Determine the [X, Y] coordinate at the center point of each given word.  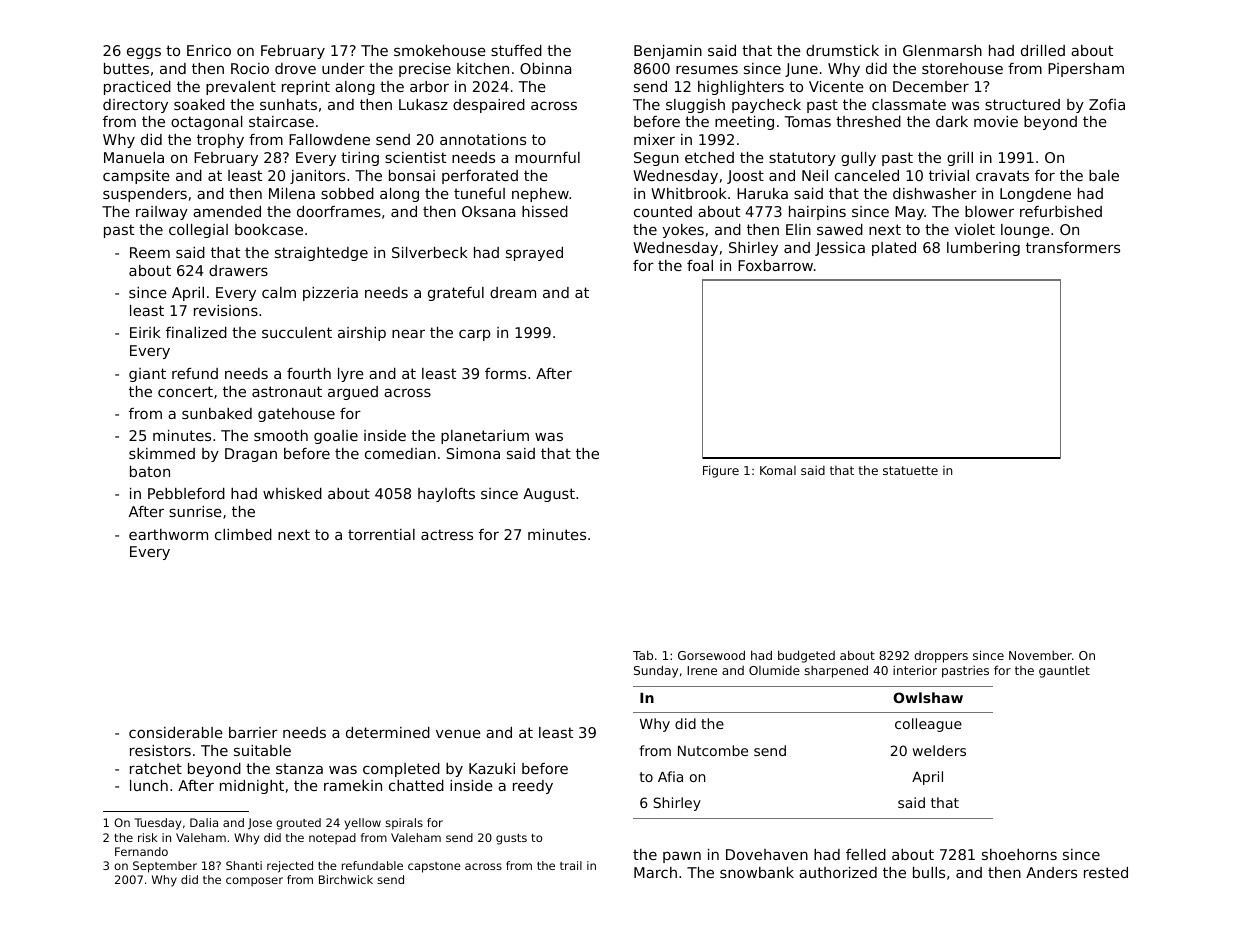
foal [700, 265]
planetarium [485, 437]
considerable [176, 732]
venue [458, 733]
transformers [1073, 247]
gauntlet [1064, 671]
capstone [434, 867]
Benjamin [668, 52]
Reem [150, 252]
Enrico [209, 50]
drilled [1043, 50]
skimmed [162, 453]
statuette [910, 470]
